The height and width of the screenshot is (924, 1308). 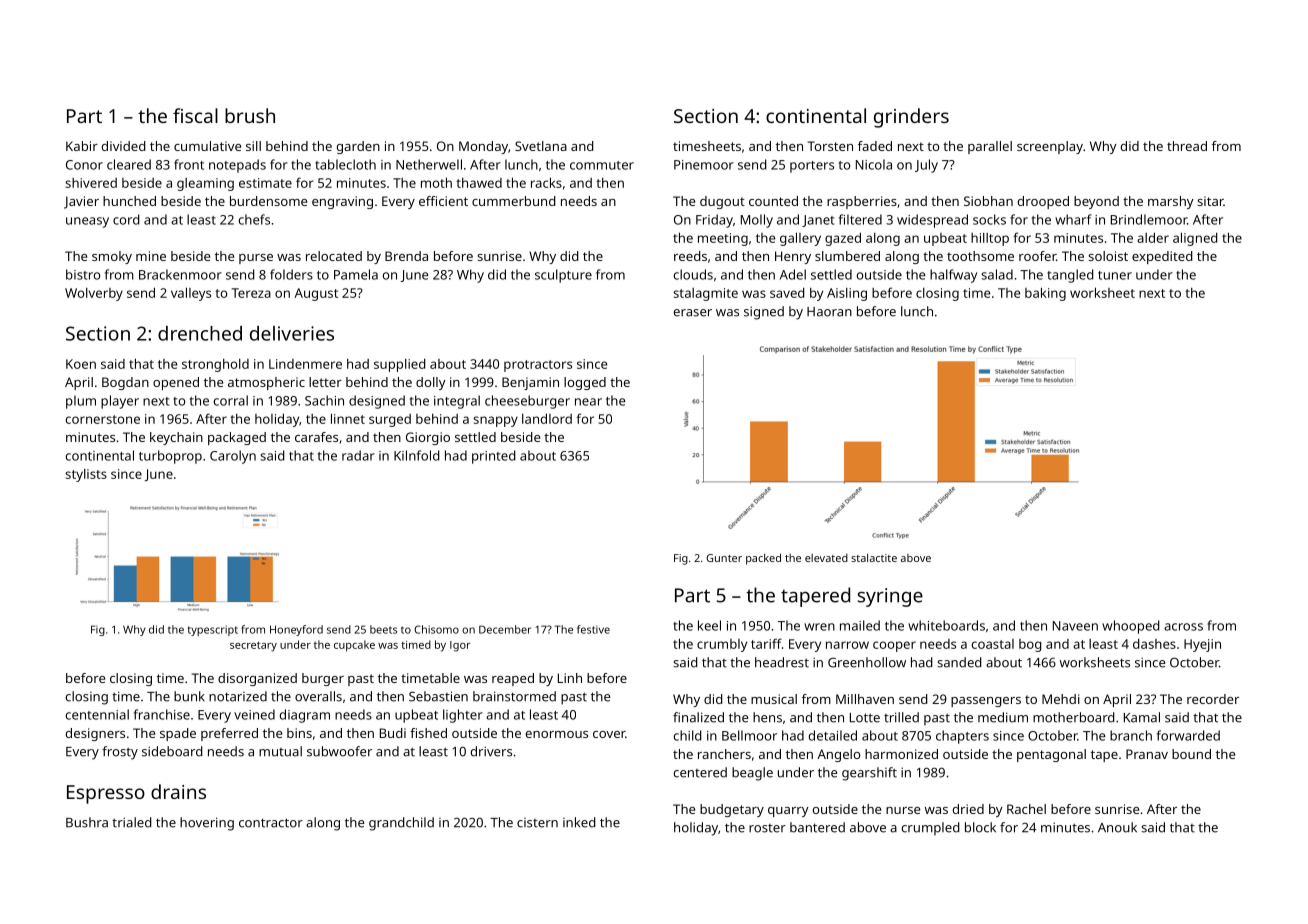 I want to click on Koen, so click(x=81, y=364).
